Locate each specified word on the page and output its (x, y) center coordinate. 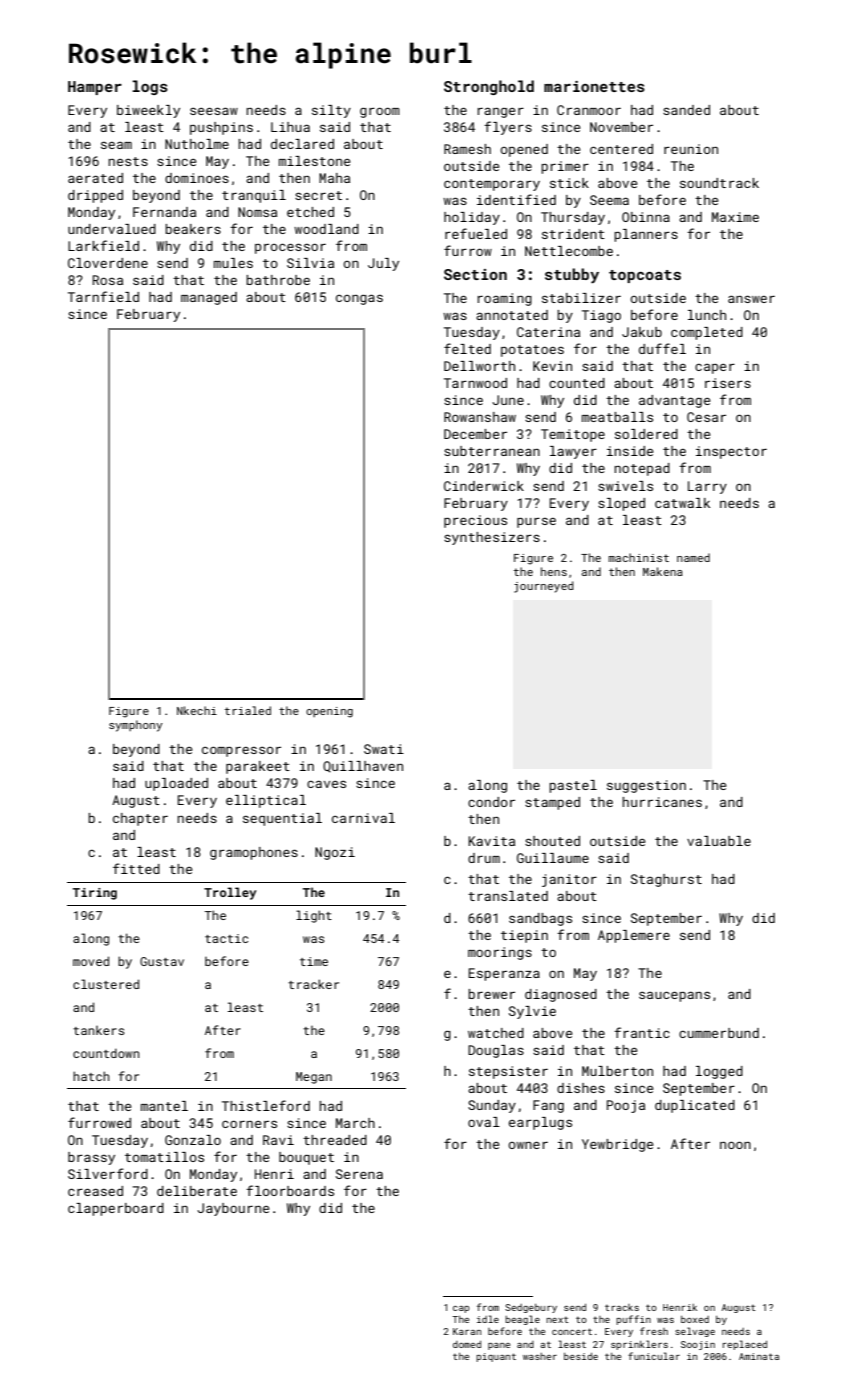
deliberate (197, 1191)
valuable (719, 841)
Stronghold (489, 87)
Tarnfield (103, 296)
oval (484, 1122)
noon (735, 1145)
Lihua (290, 127)
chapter (140, 819)
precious (475, 521)
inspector (731, 452)
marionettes (594, 86)
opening (329, 712)
